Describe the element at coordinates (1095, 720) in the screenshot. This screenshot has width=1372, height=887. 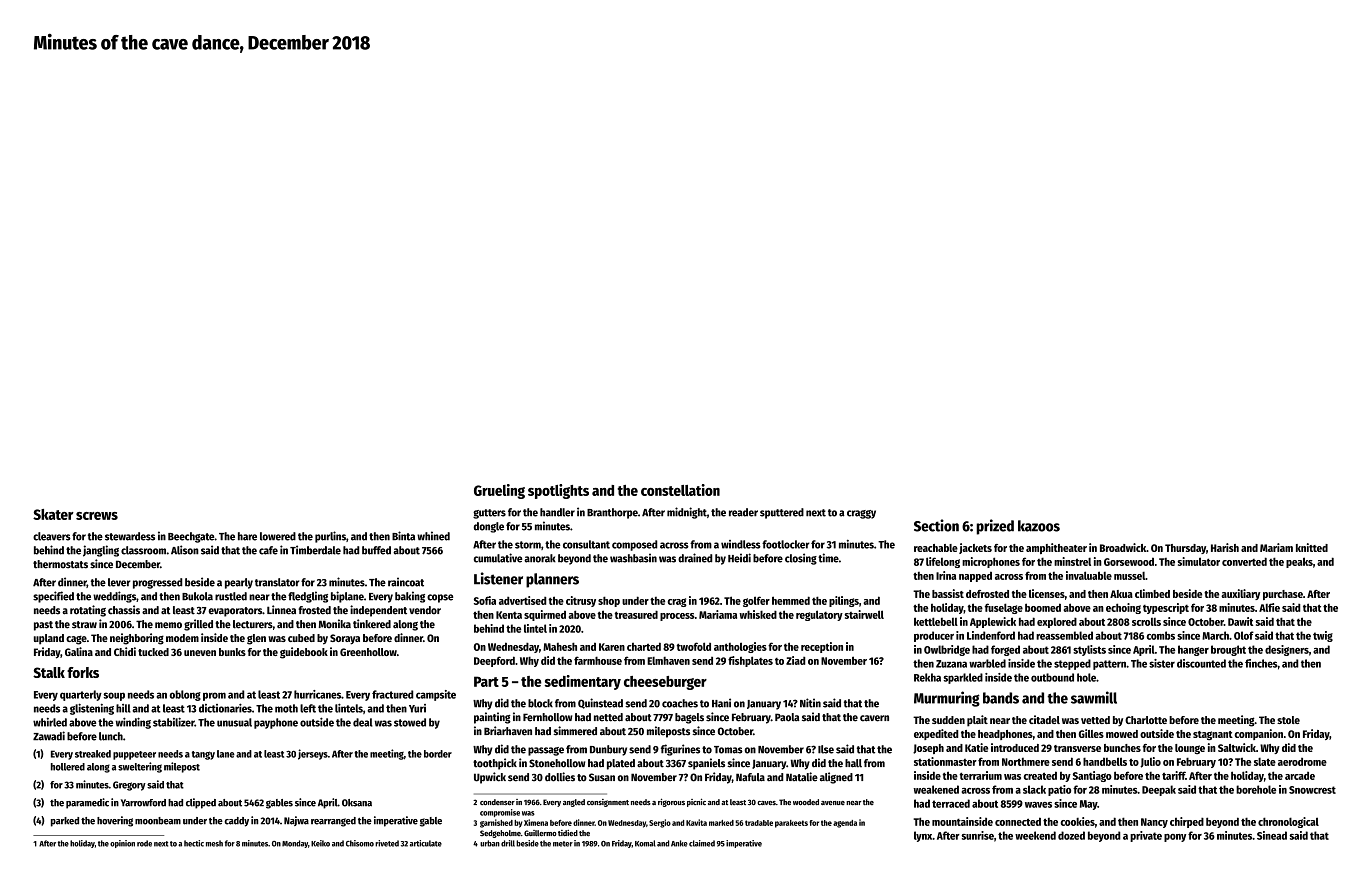
I see `vetted` at that location.
